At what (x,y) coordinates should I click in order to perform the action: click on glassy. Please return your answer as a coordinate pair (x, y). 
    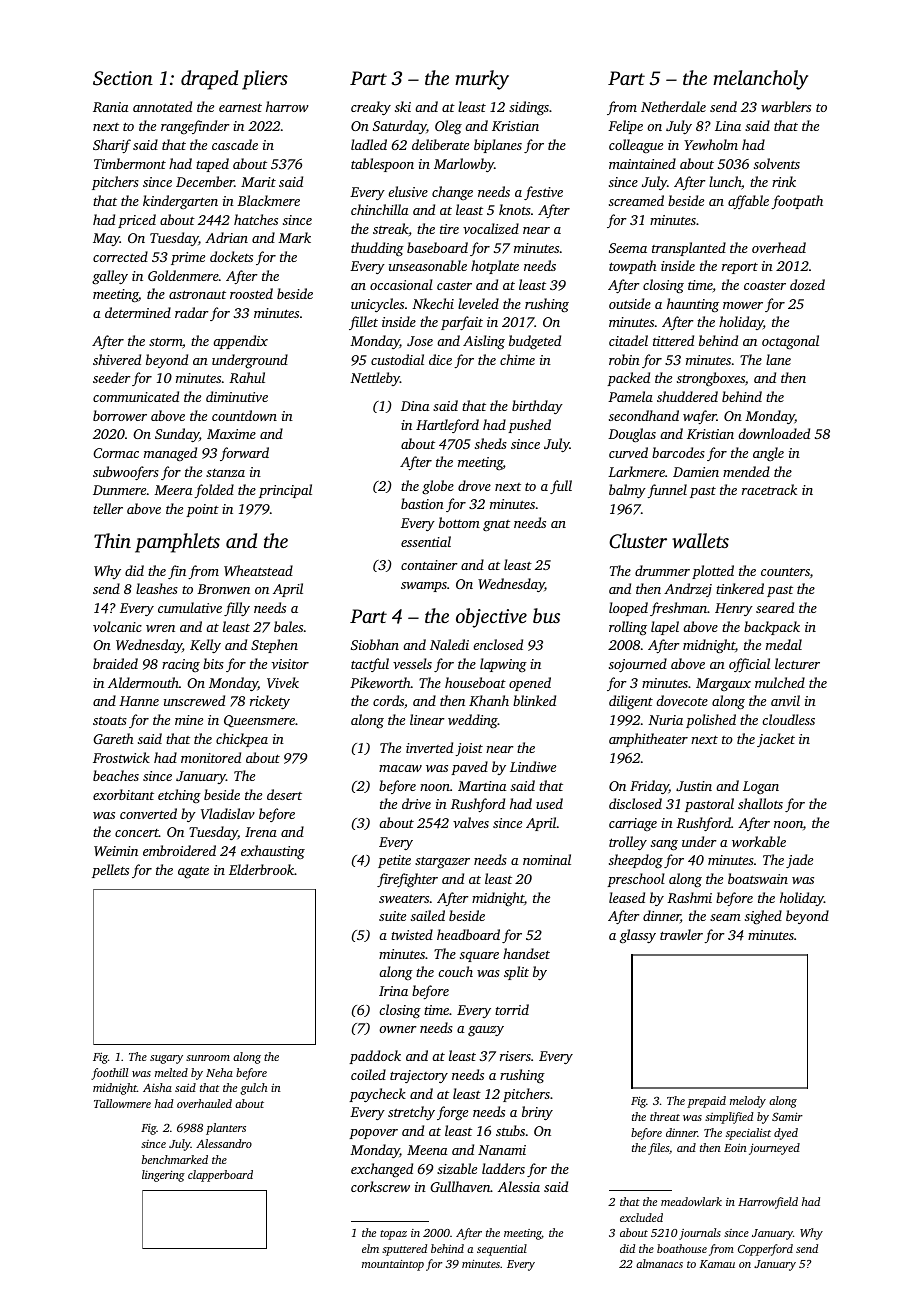
    Looking at the image, I should click on (638, 936).
